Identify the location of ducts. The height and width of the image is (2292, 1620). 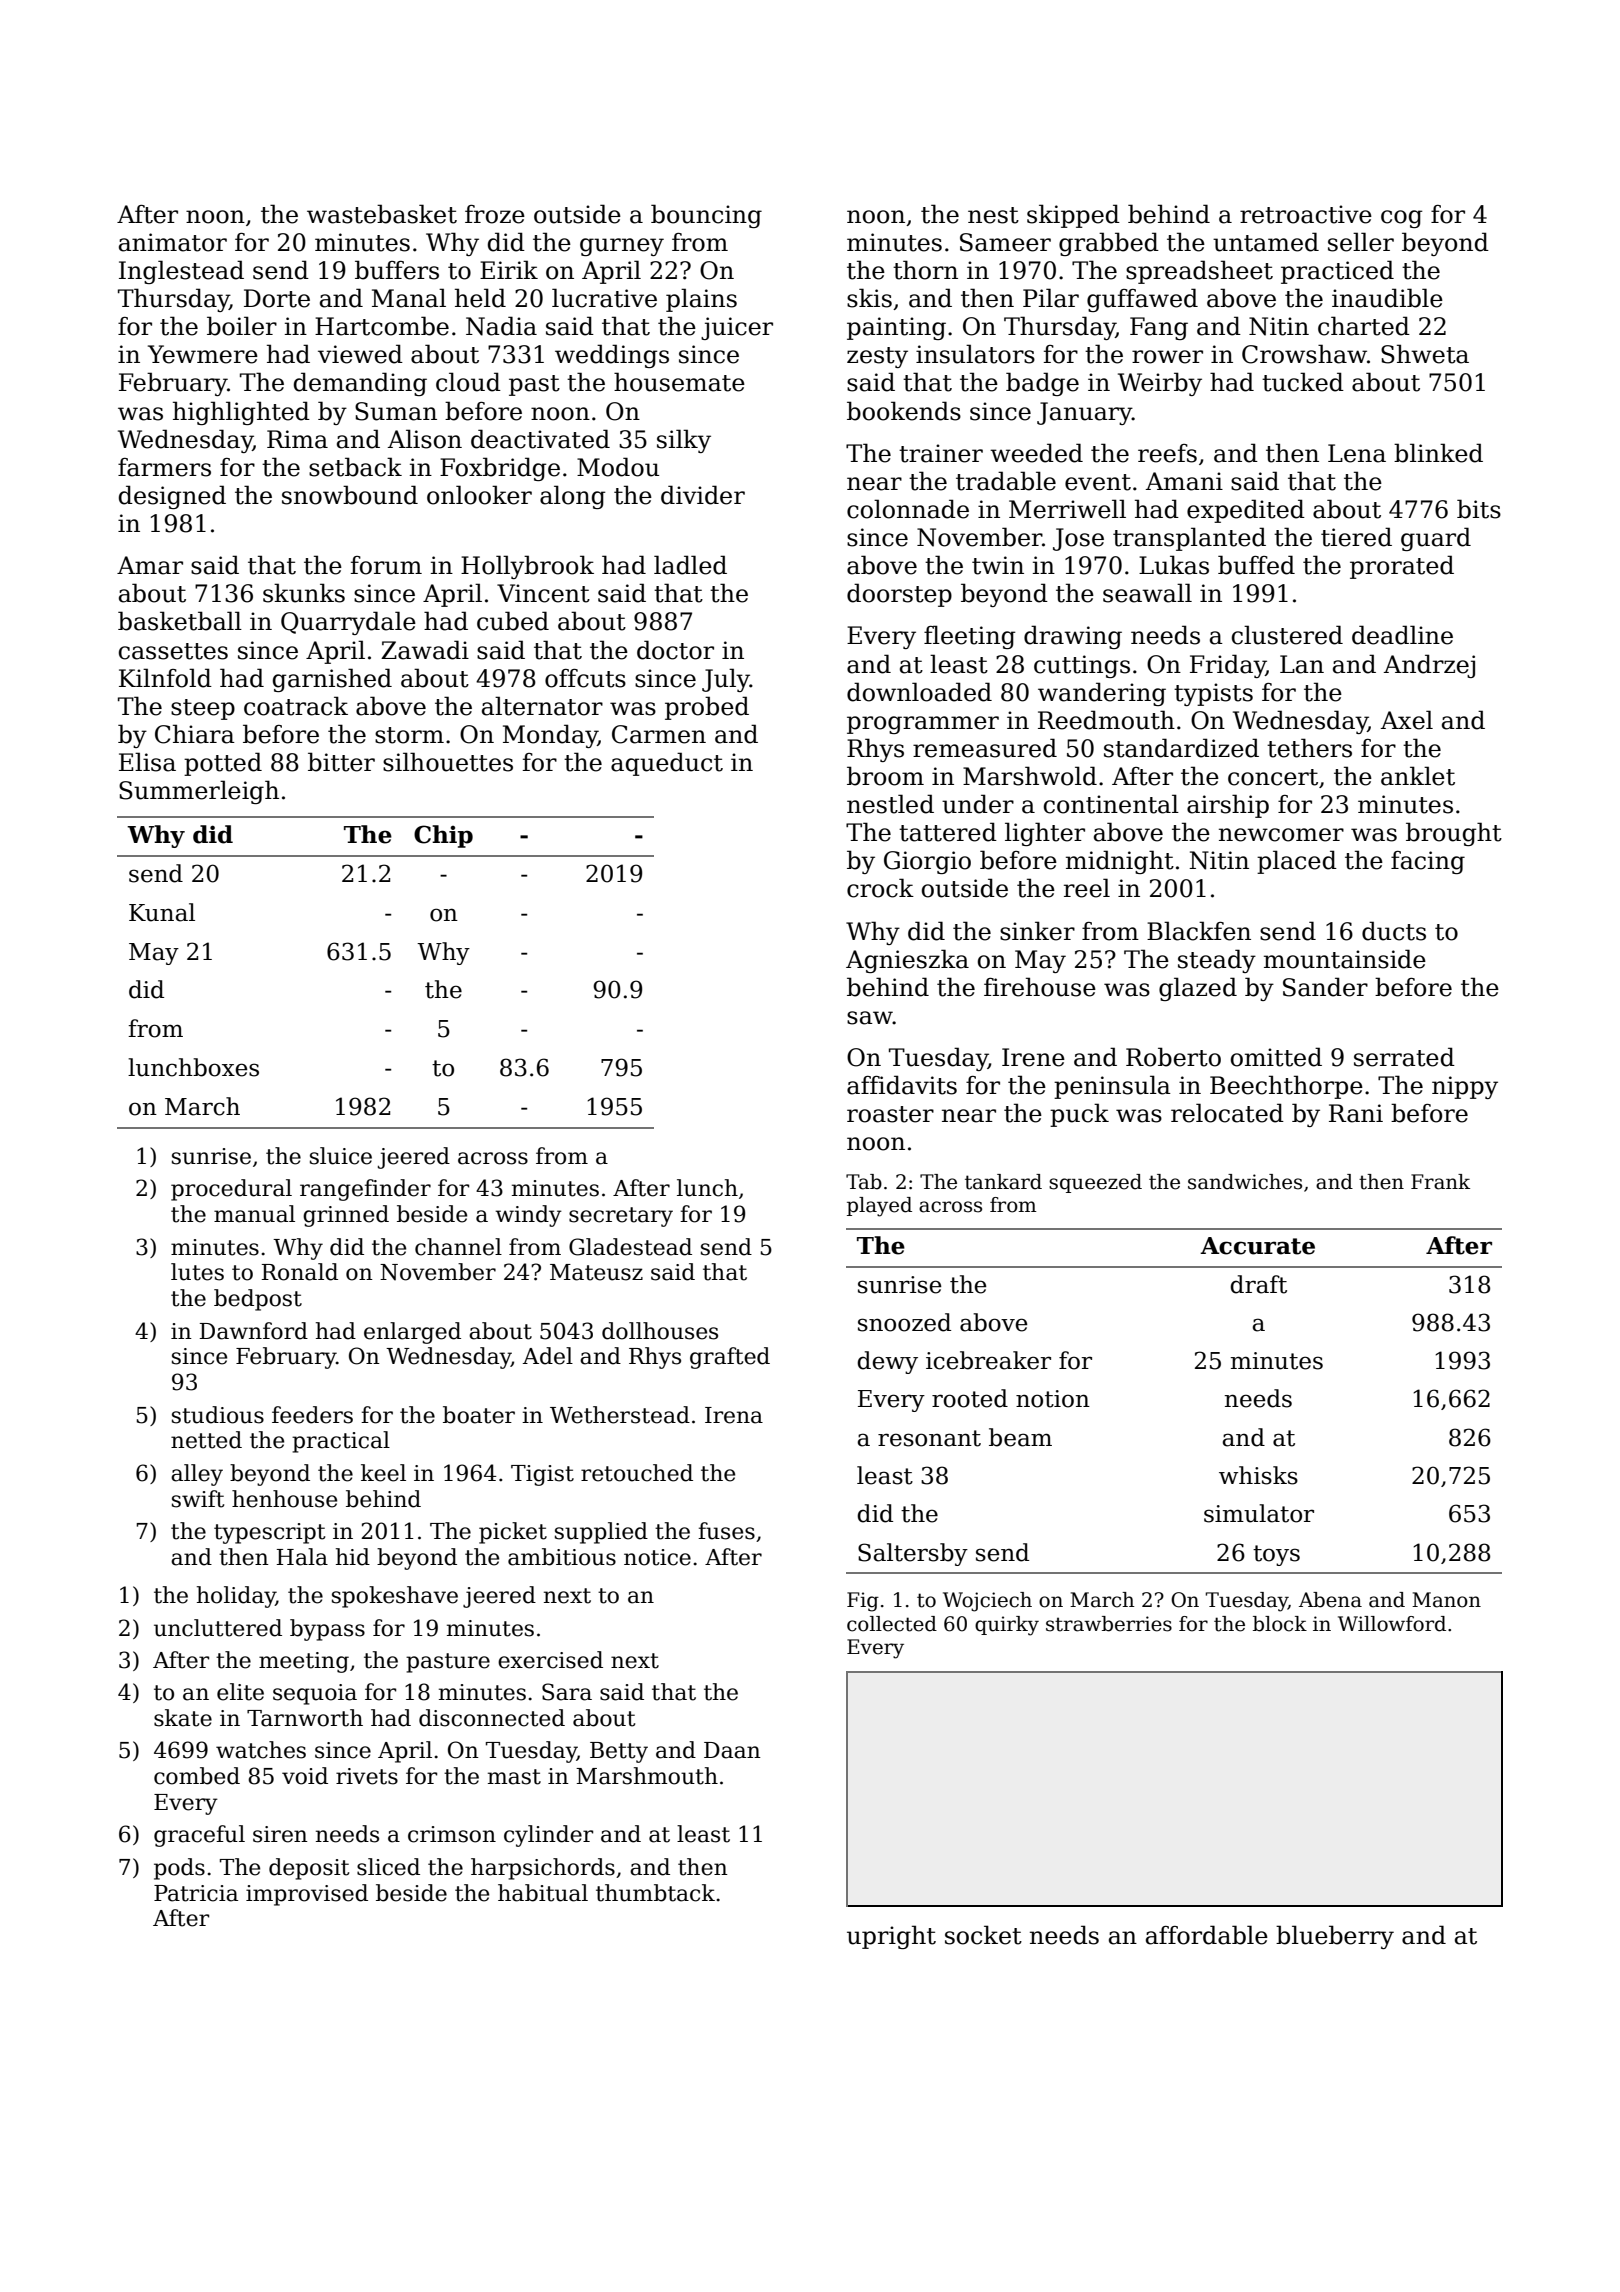
(1394, 931).
